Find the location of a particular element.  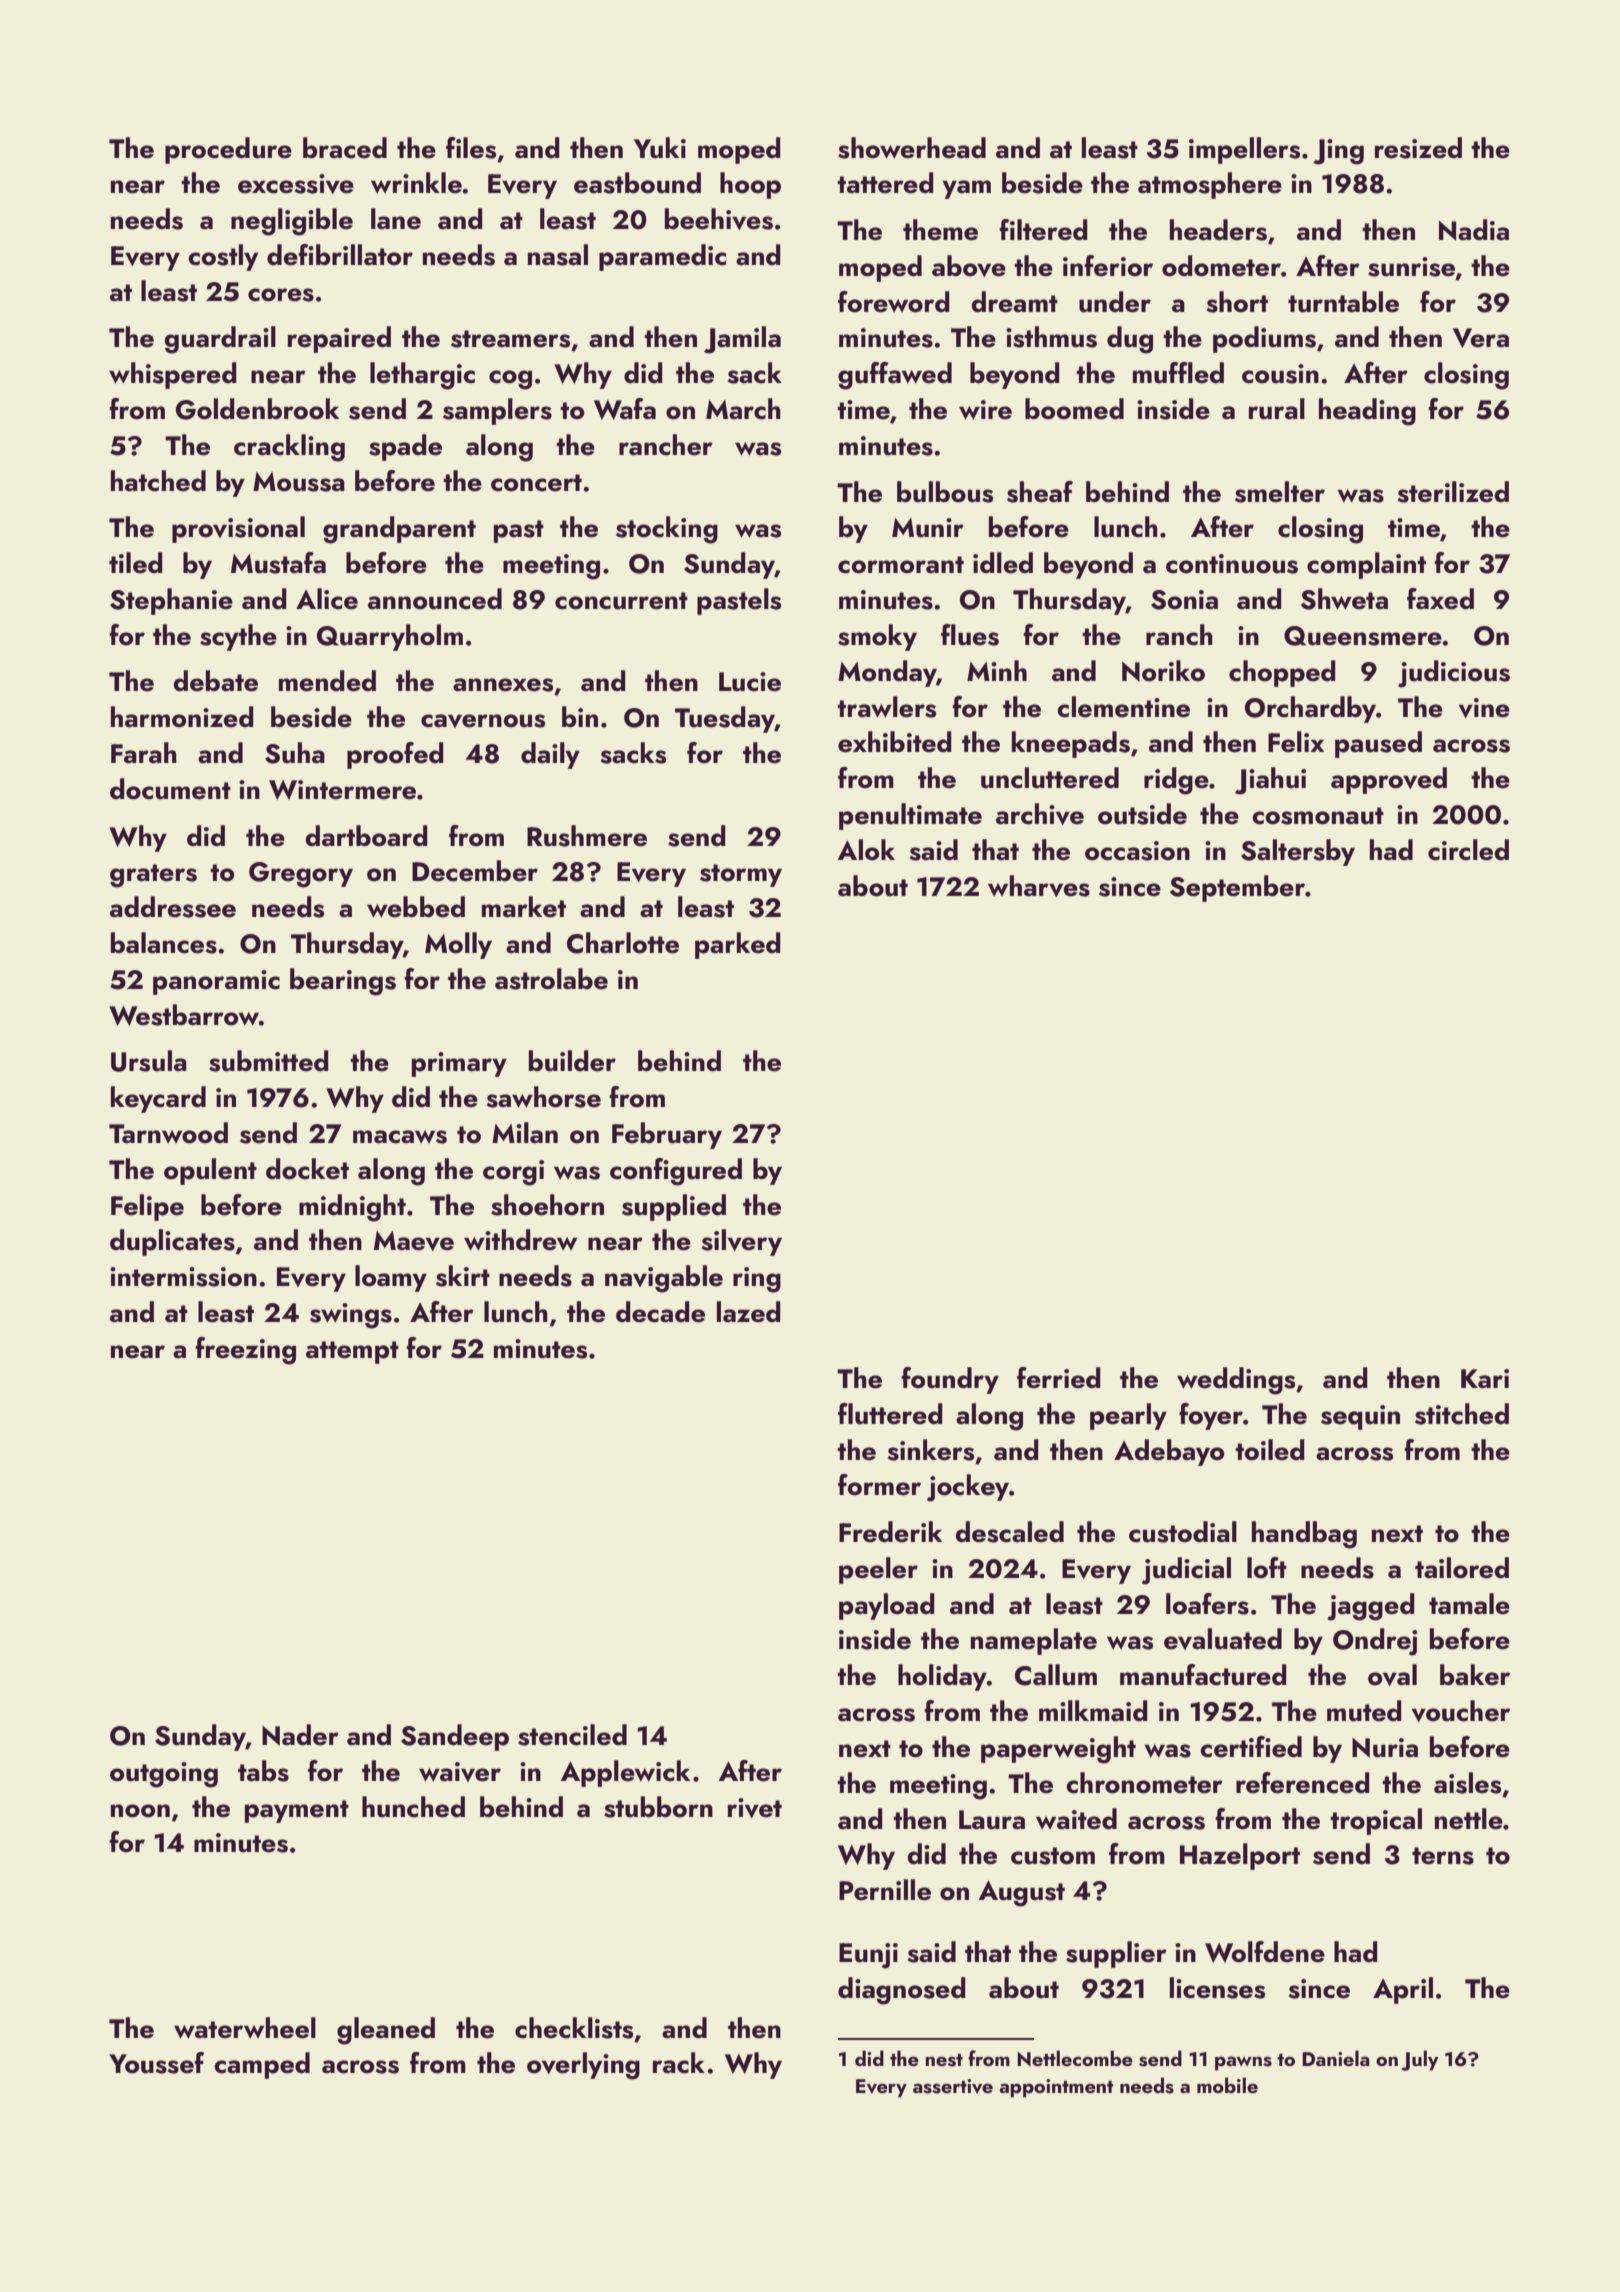

braced is located at coordinates (345, 148).
